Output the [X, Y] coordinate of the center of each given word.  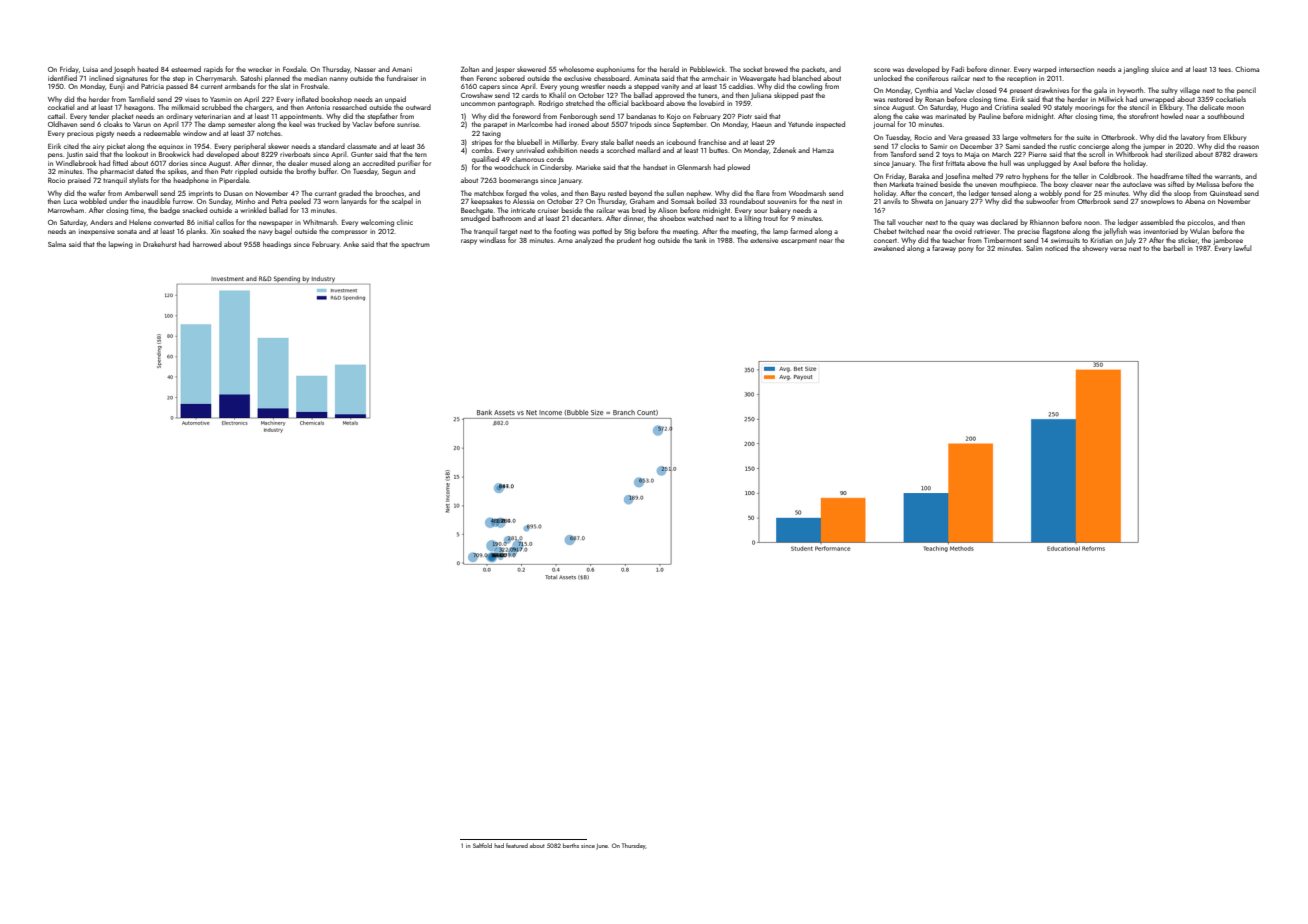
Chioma [1247, 69]
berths [571, 845]
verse [1118, 249]
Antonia [318, 107]
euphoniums [615, 70]
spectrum [415, 245]
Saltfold [482, 845]
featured [517, 845]
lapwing [121, 245]
